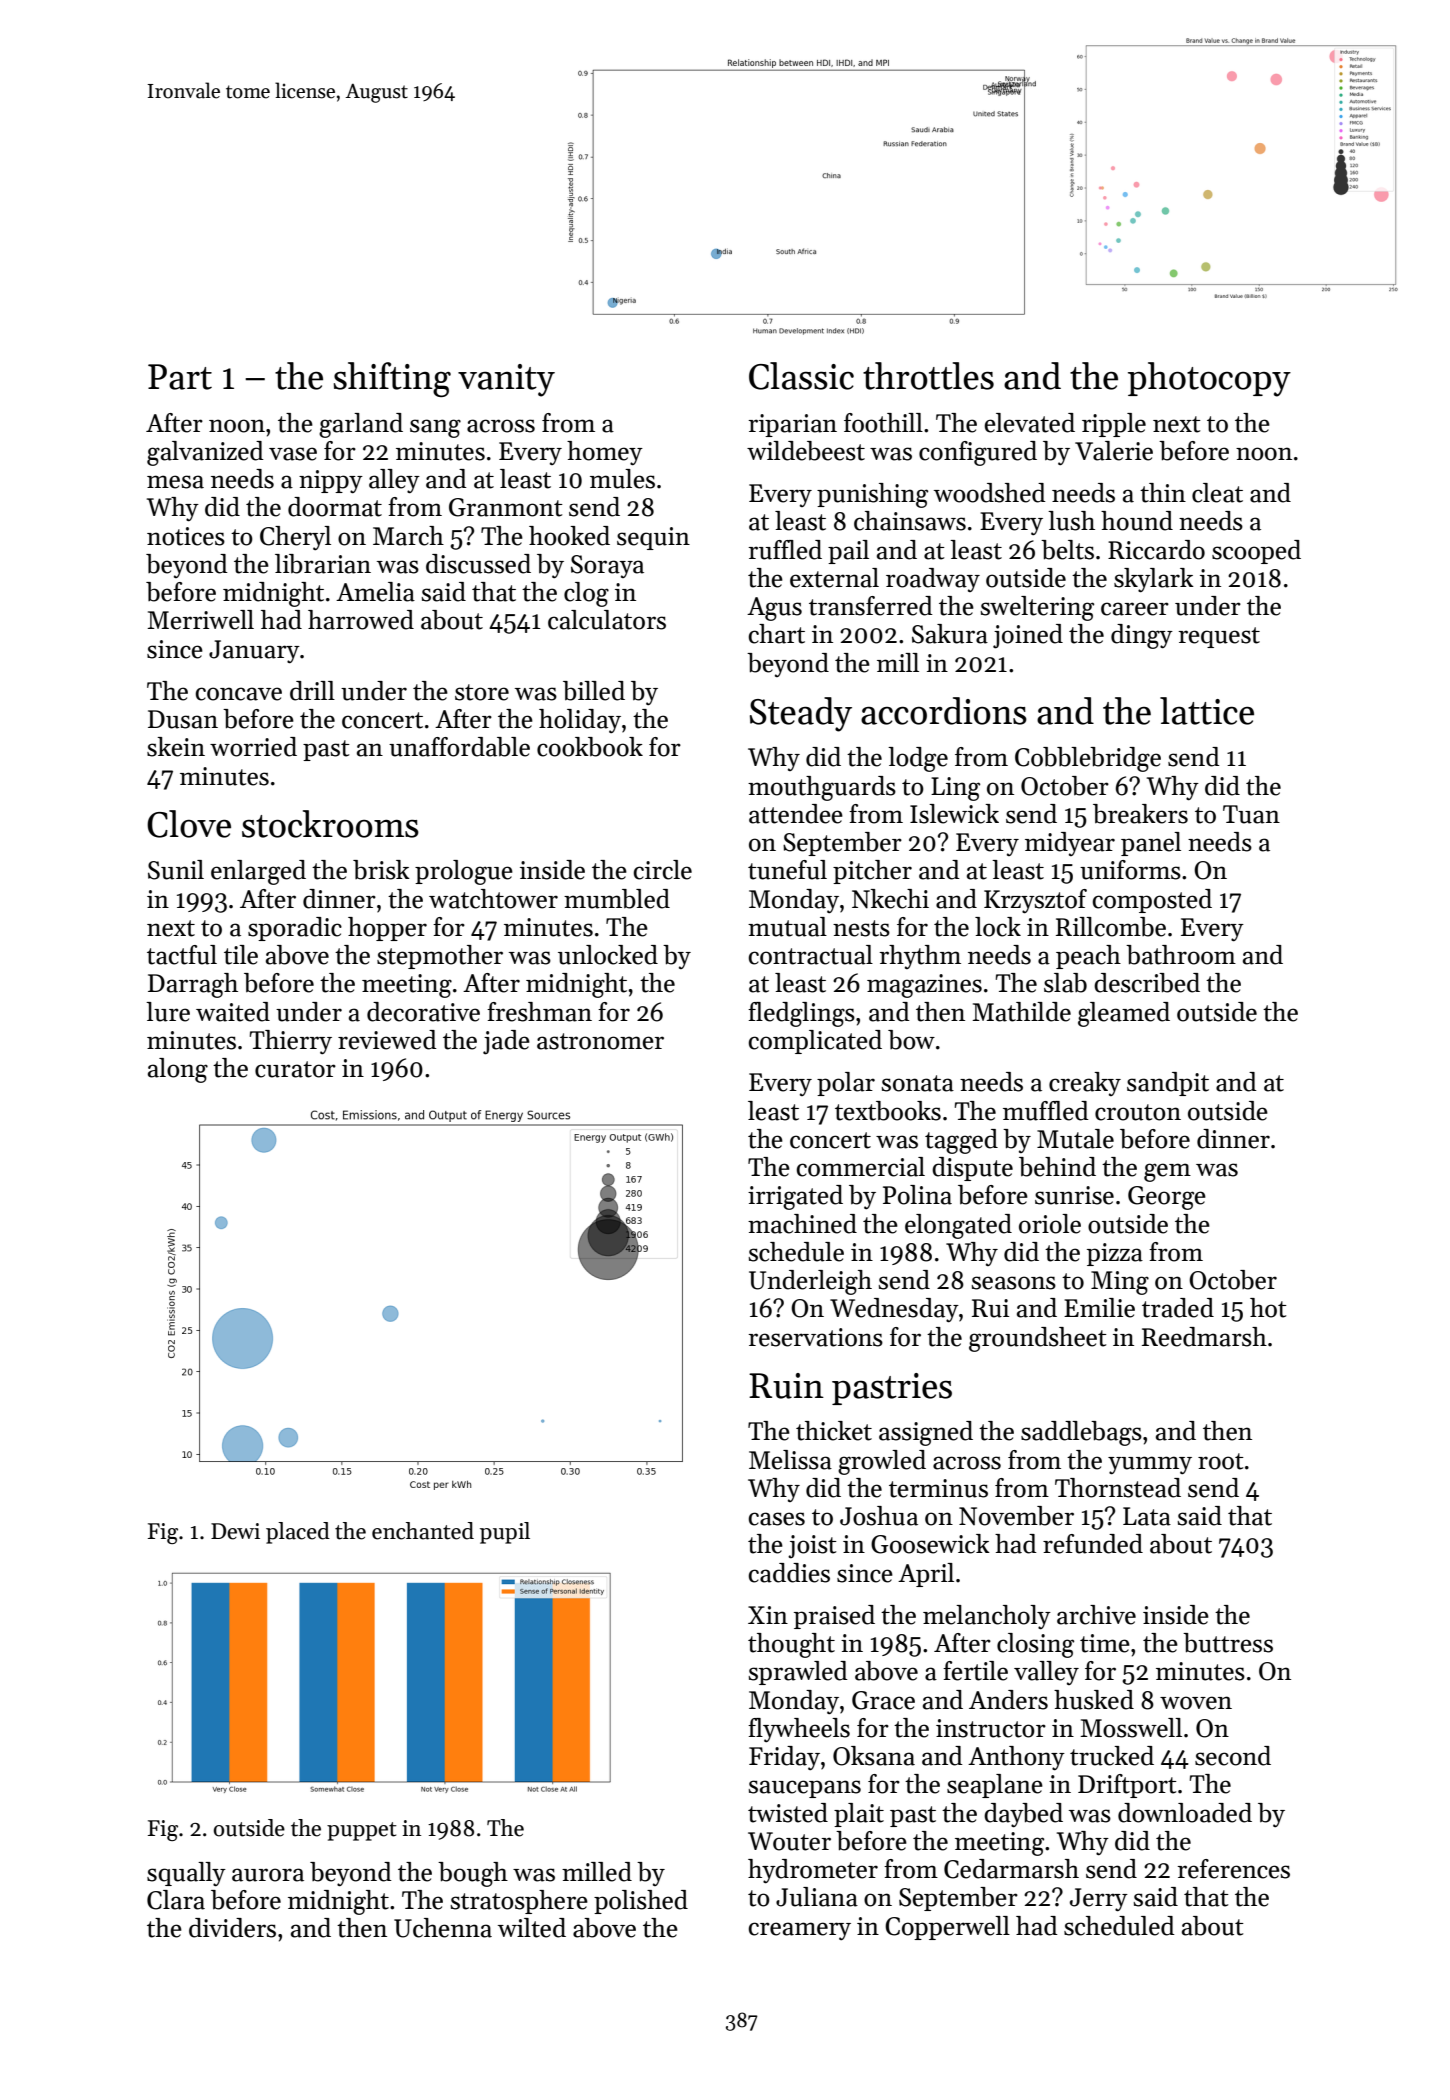  What do you see at coordinates (1035, 901) in the screenshot?
I see `Krzysztof` at bounding box center [1035, 901].
